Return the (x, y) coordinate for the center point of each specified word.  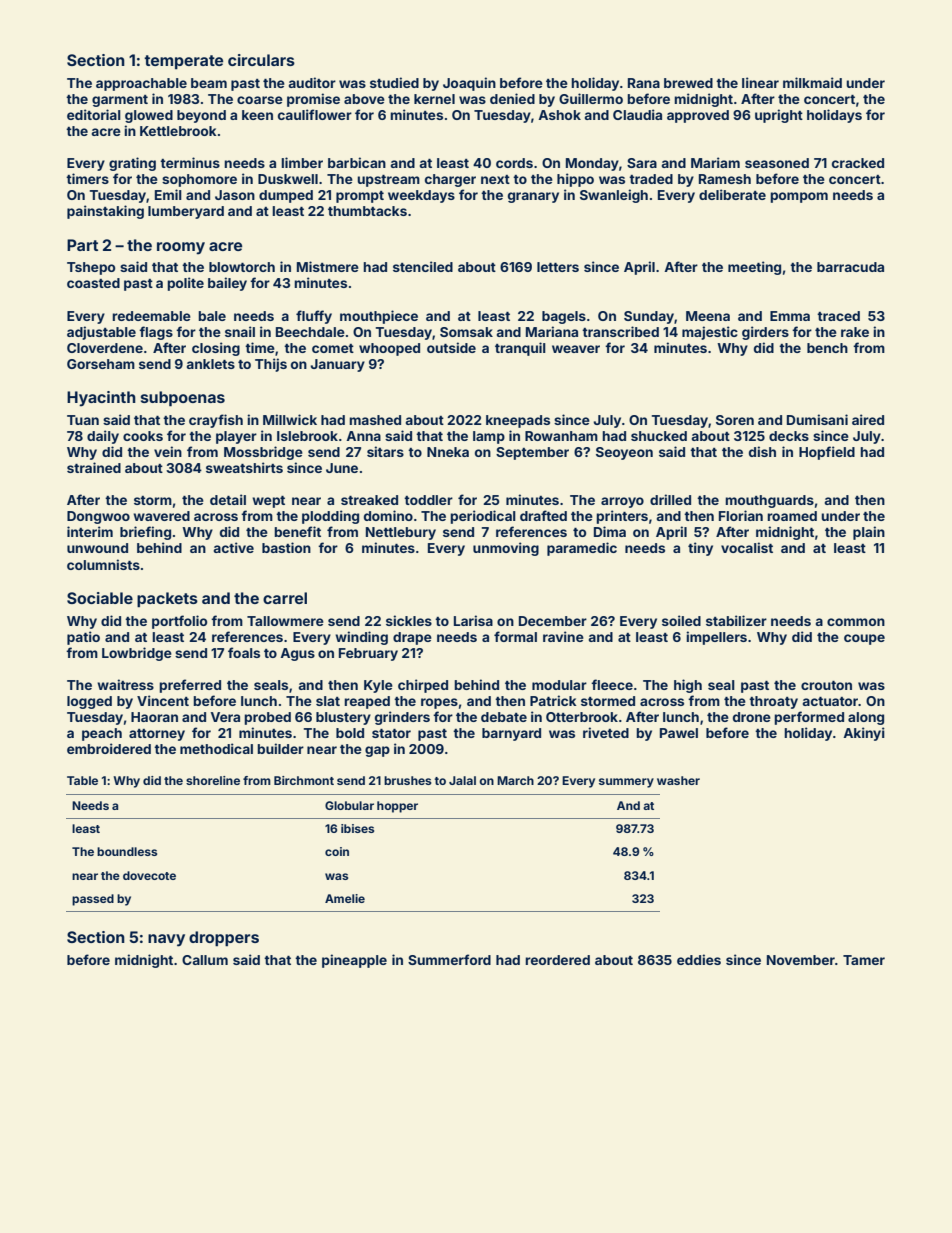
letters (558, 267)
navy (166, 940)
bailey (227, 284)
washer (678, 780)
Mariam (715, 162)
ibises (357, 828)
